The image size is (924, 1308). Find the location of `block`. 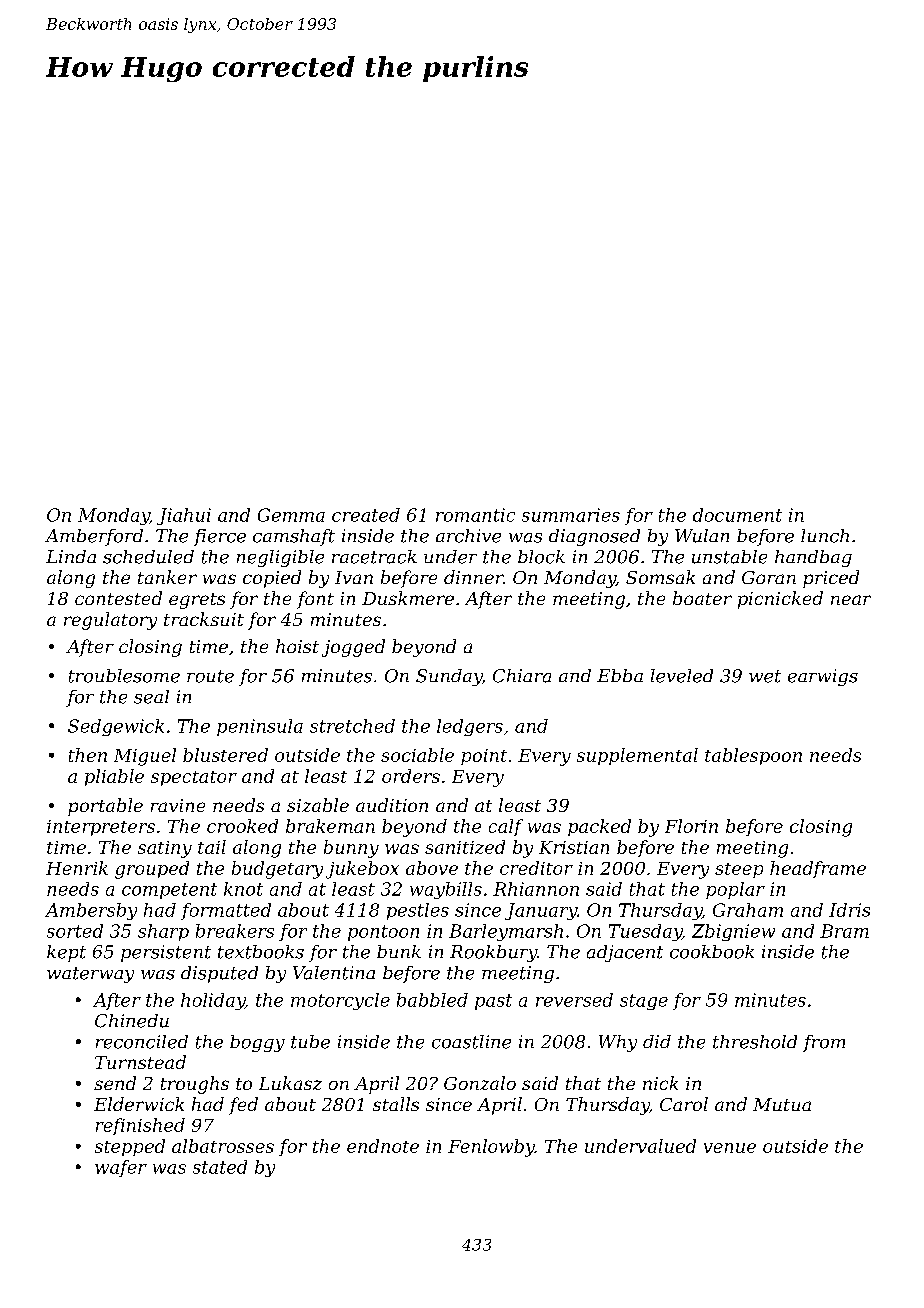

block is located at coordinates (541, 557).
